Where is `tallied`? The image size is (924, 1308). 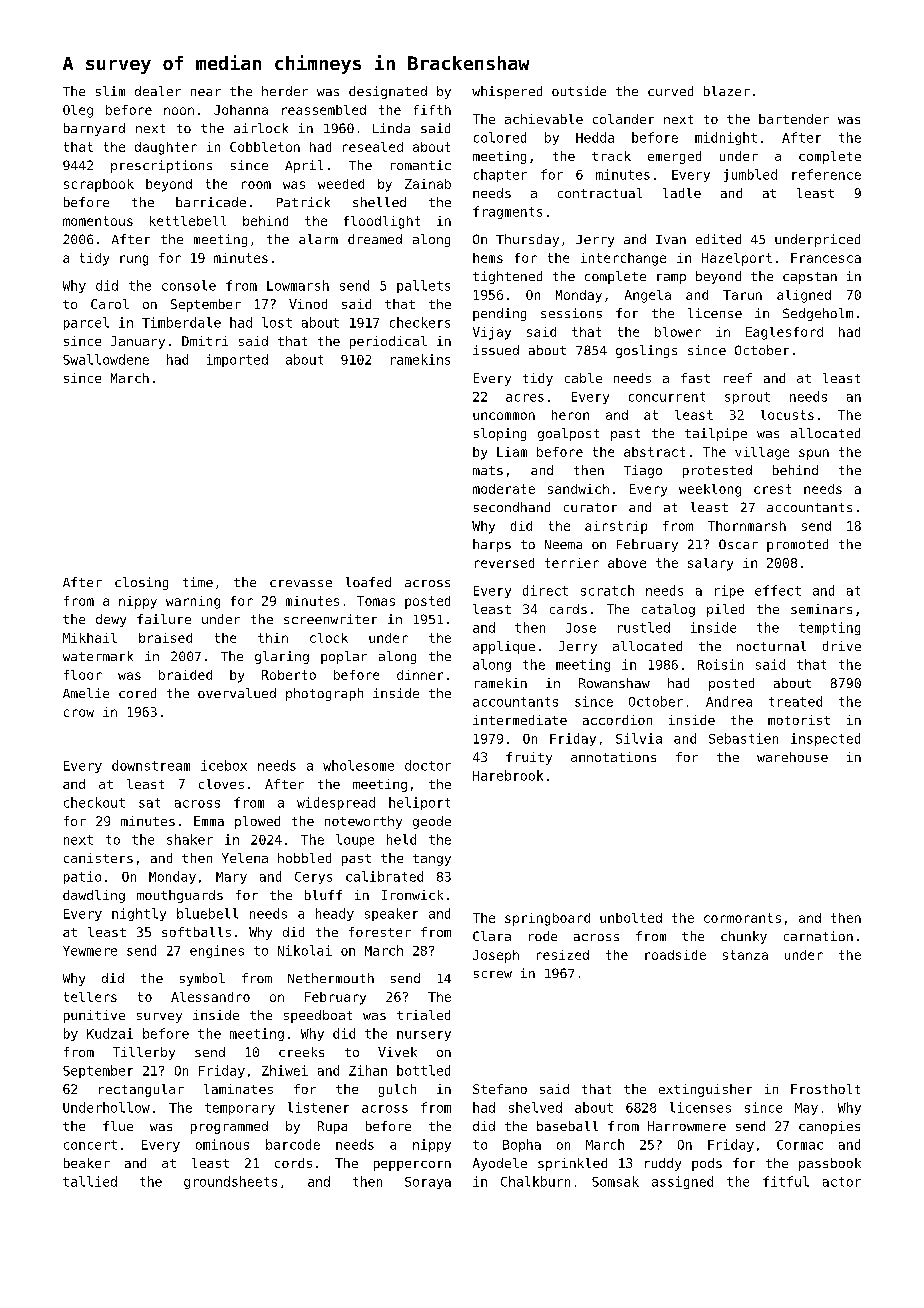 tallied is located at coordinates (90, 1181).
